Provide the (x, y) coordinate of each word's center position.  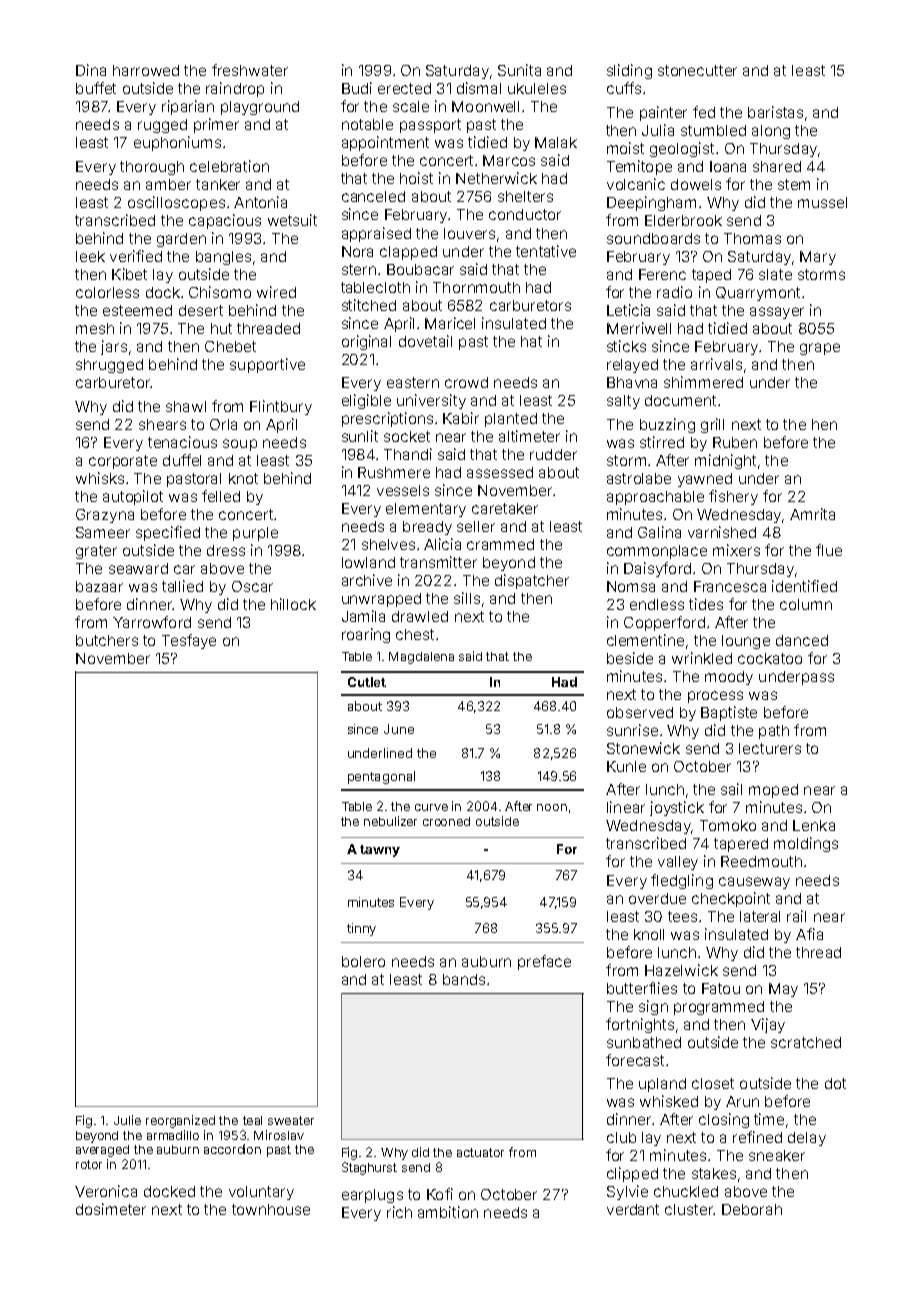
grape (820, 349)
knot (243, 478)
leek (90, 256)
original (366, 342)
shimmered (703, 382)
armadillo (173, 1135)
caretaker (505, 508)
